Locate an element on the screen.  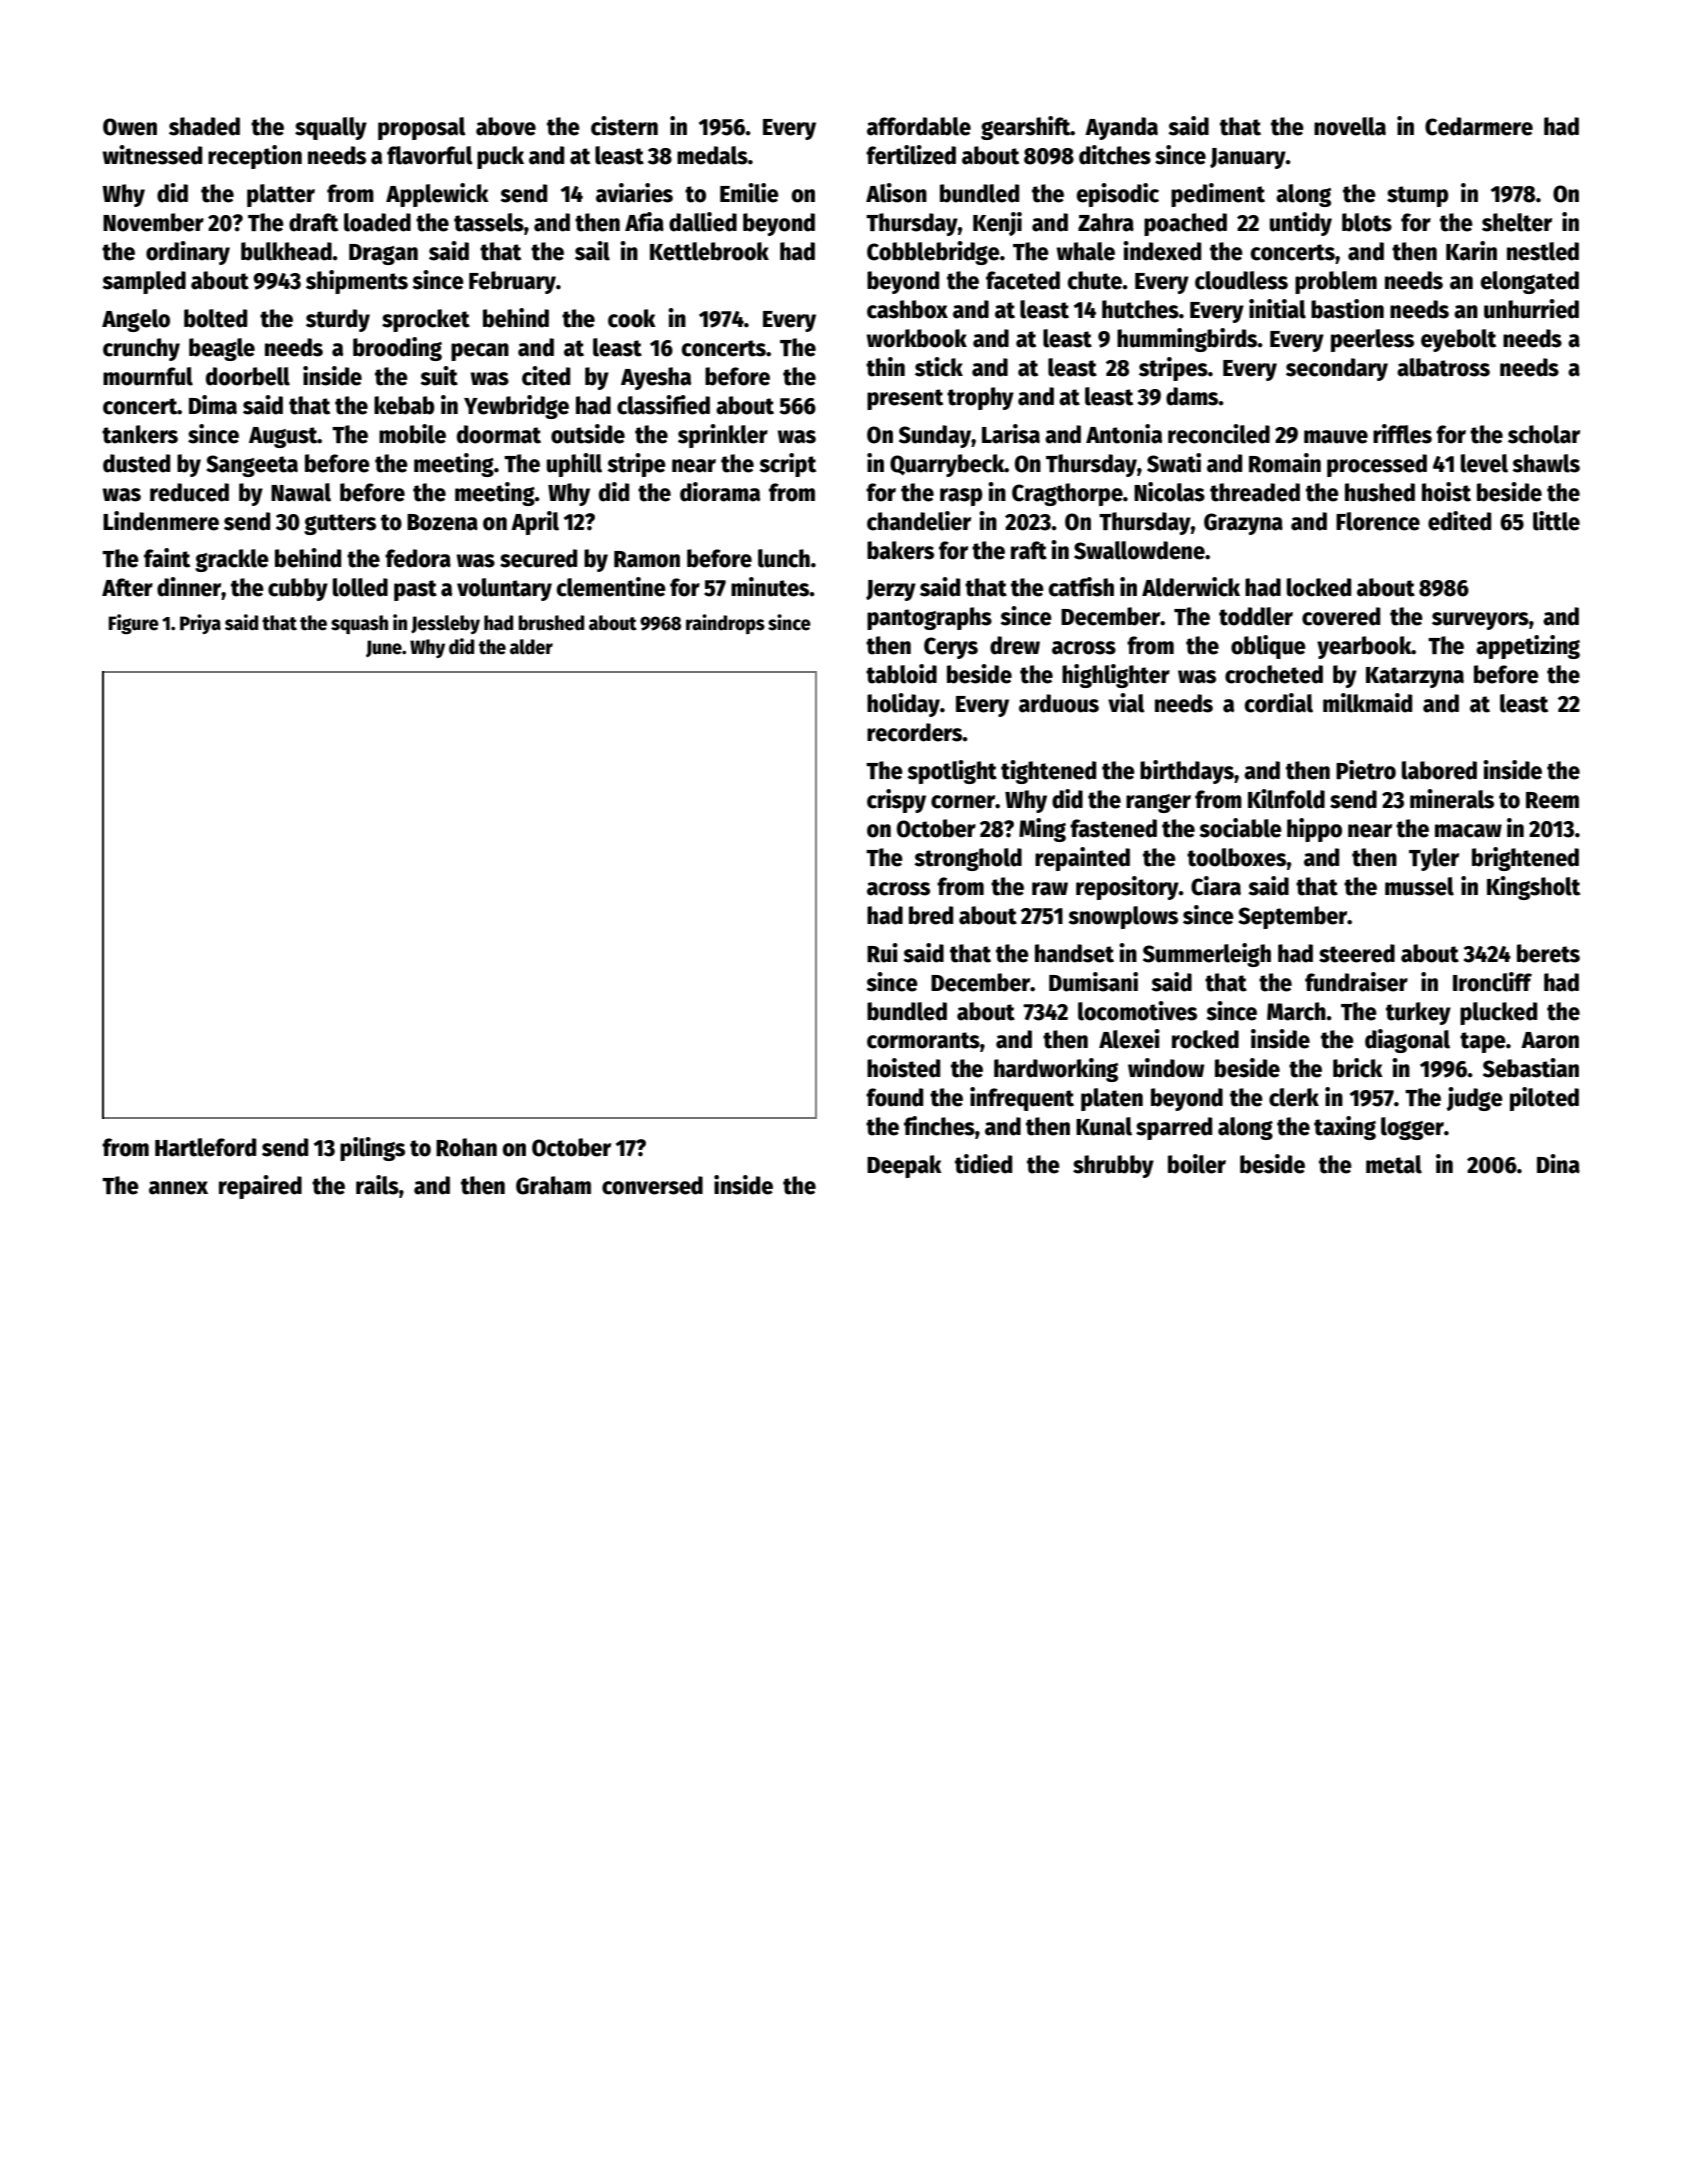
June is located at coordinates (384, 648).
